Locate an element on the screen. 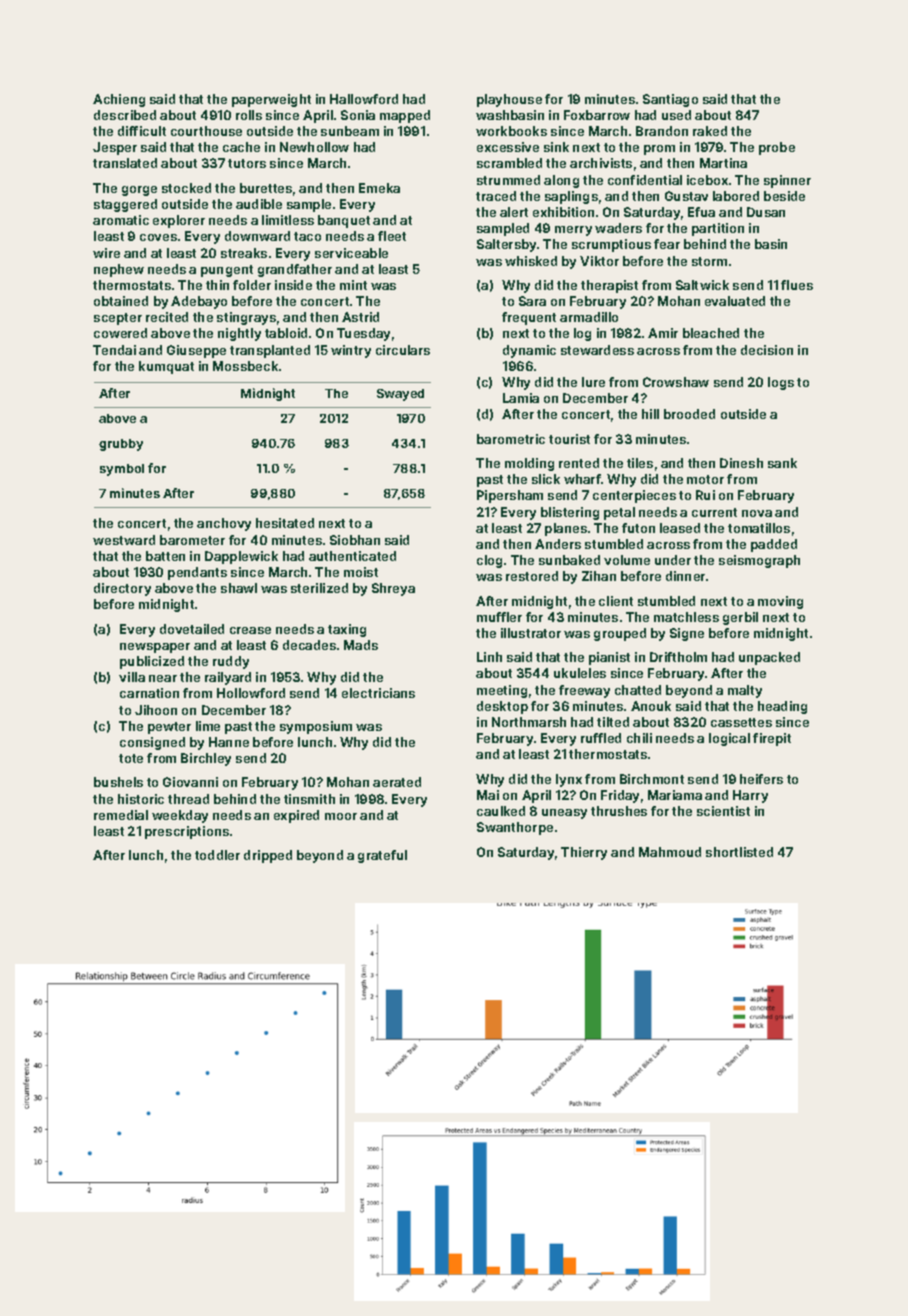 This screenshot has height=1316, width=908. Siobhan is located at coordinates (355, 540).
